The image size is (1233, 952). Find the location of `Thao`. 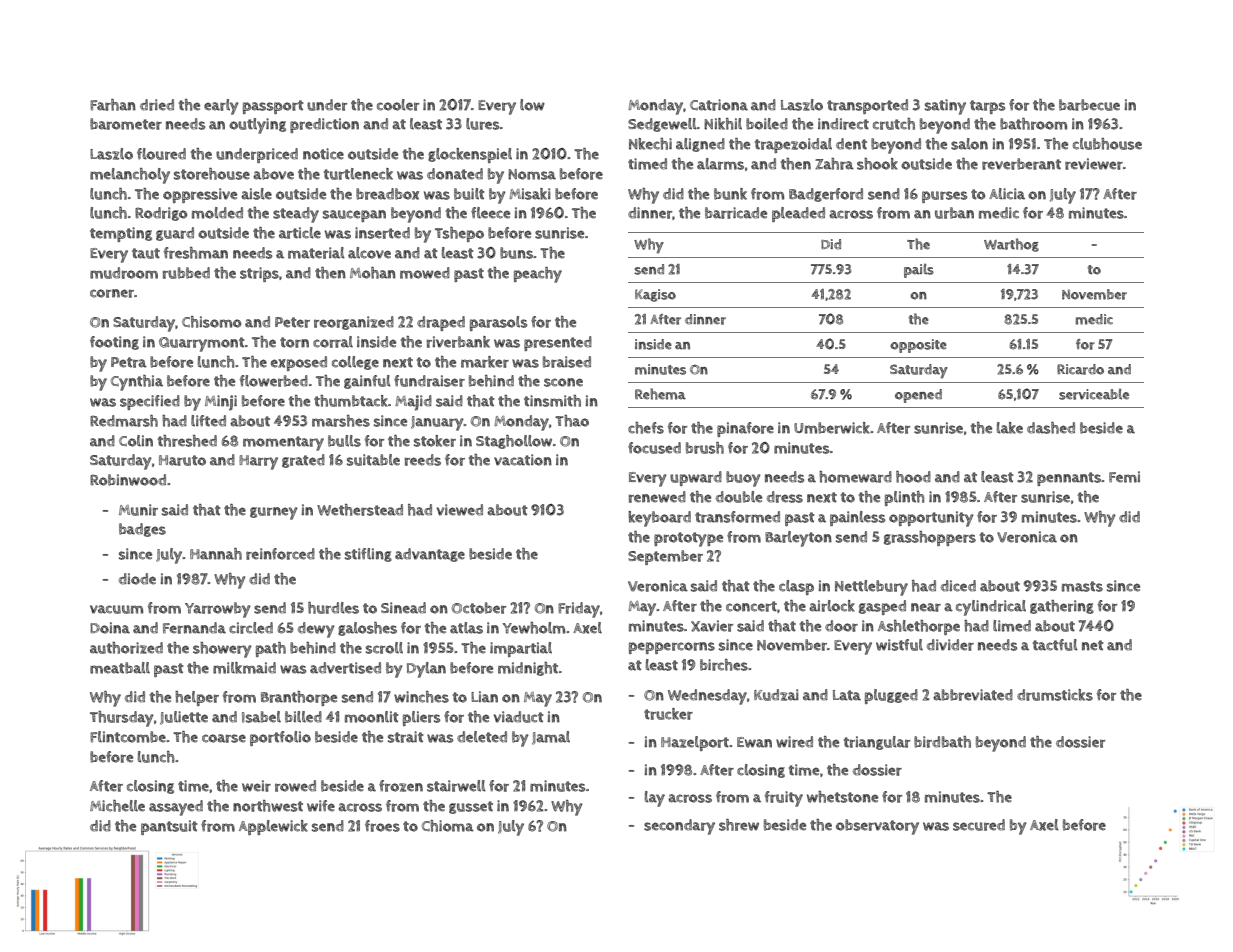

Thao is located at coordinates (572, 421).
